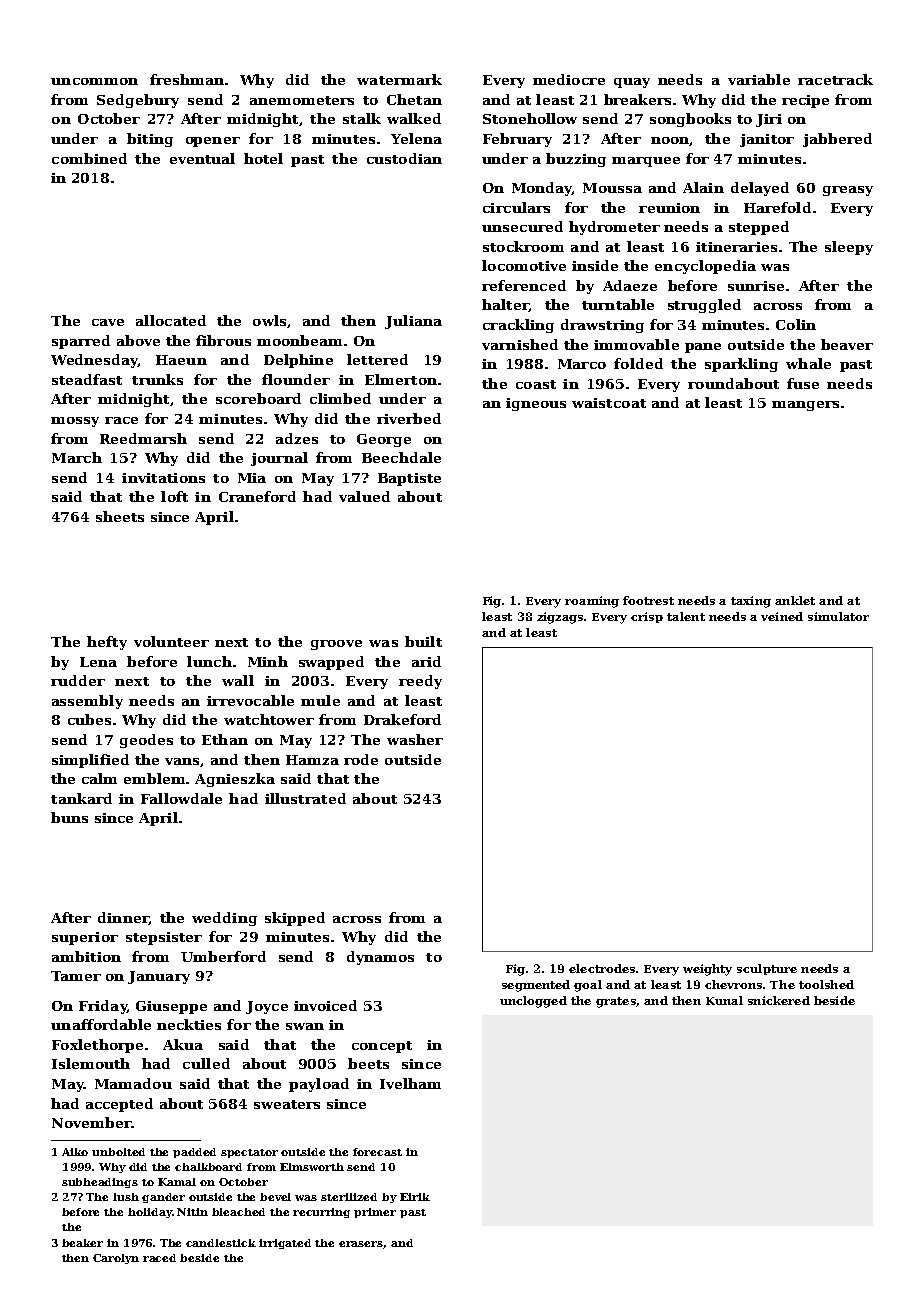 Image resolution: width=924 pixels, height=1308 pixels. Describe the element at coordinates (238, 680) in the screenshot. I see `wall` at that location.
